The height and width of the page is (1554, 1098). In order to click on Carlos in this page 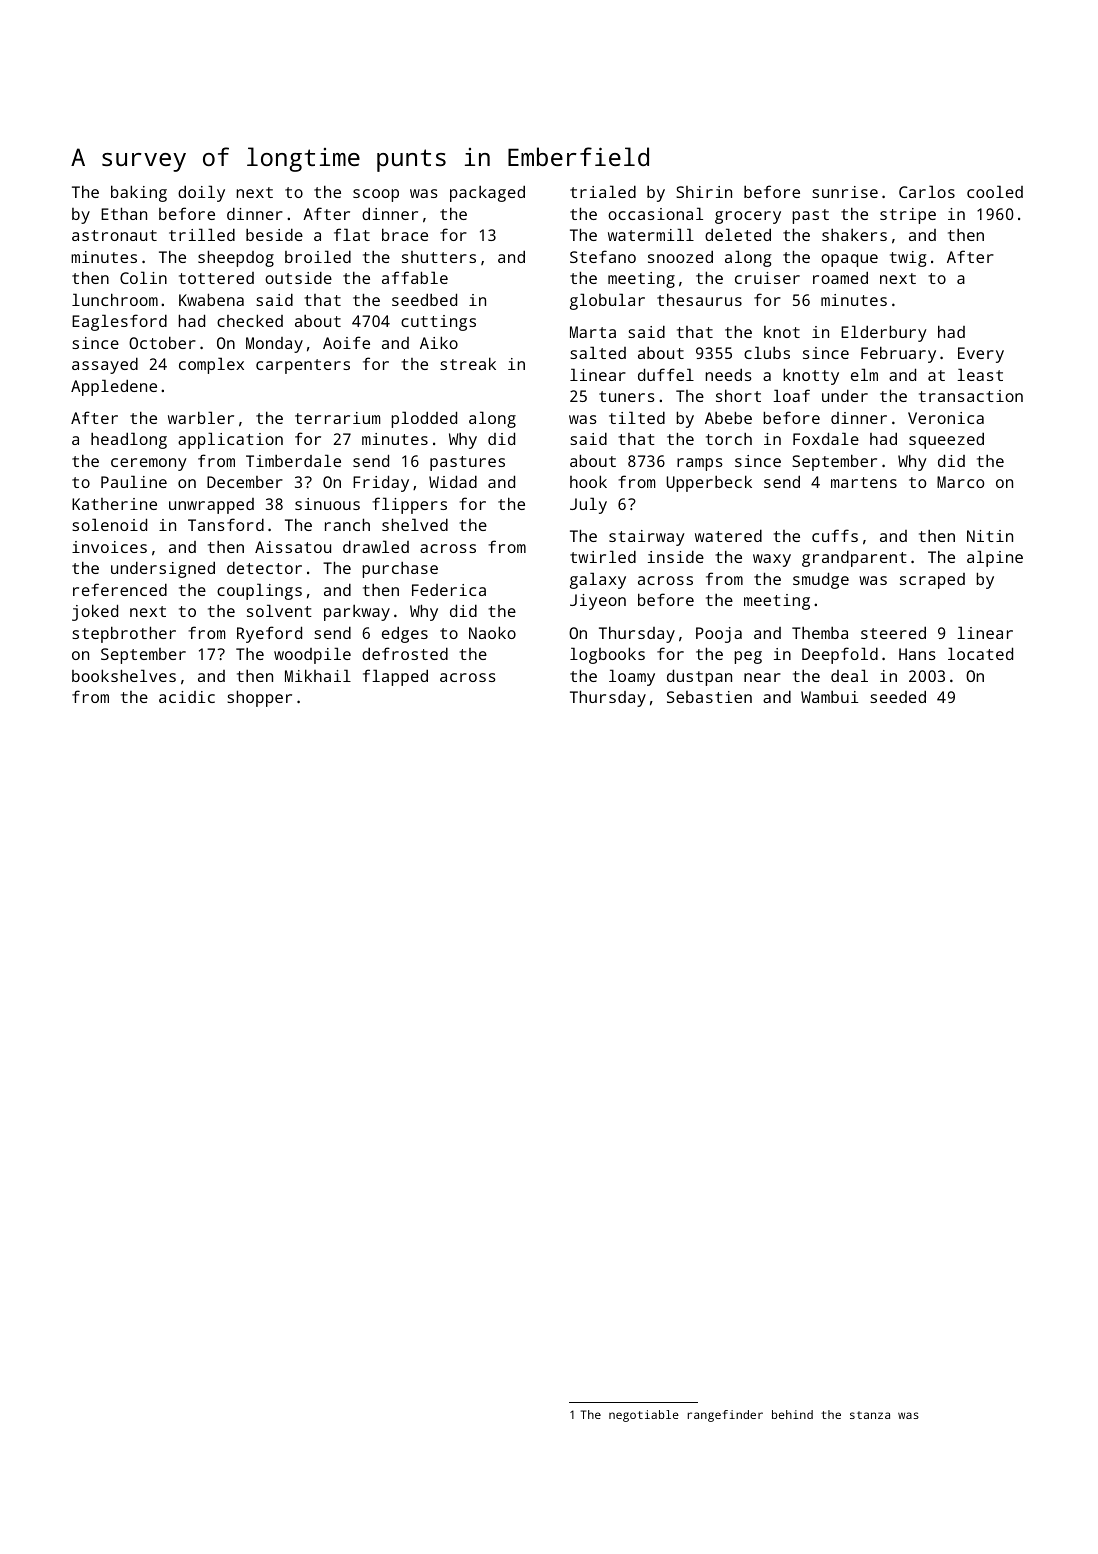, I will do `click(927, 191)`.
